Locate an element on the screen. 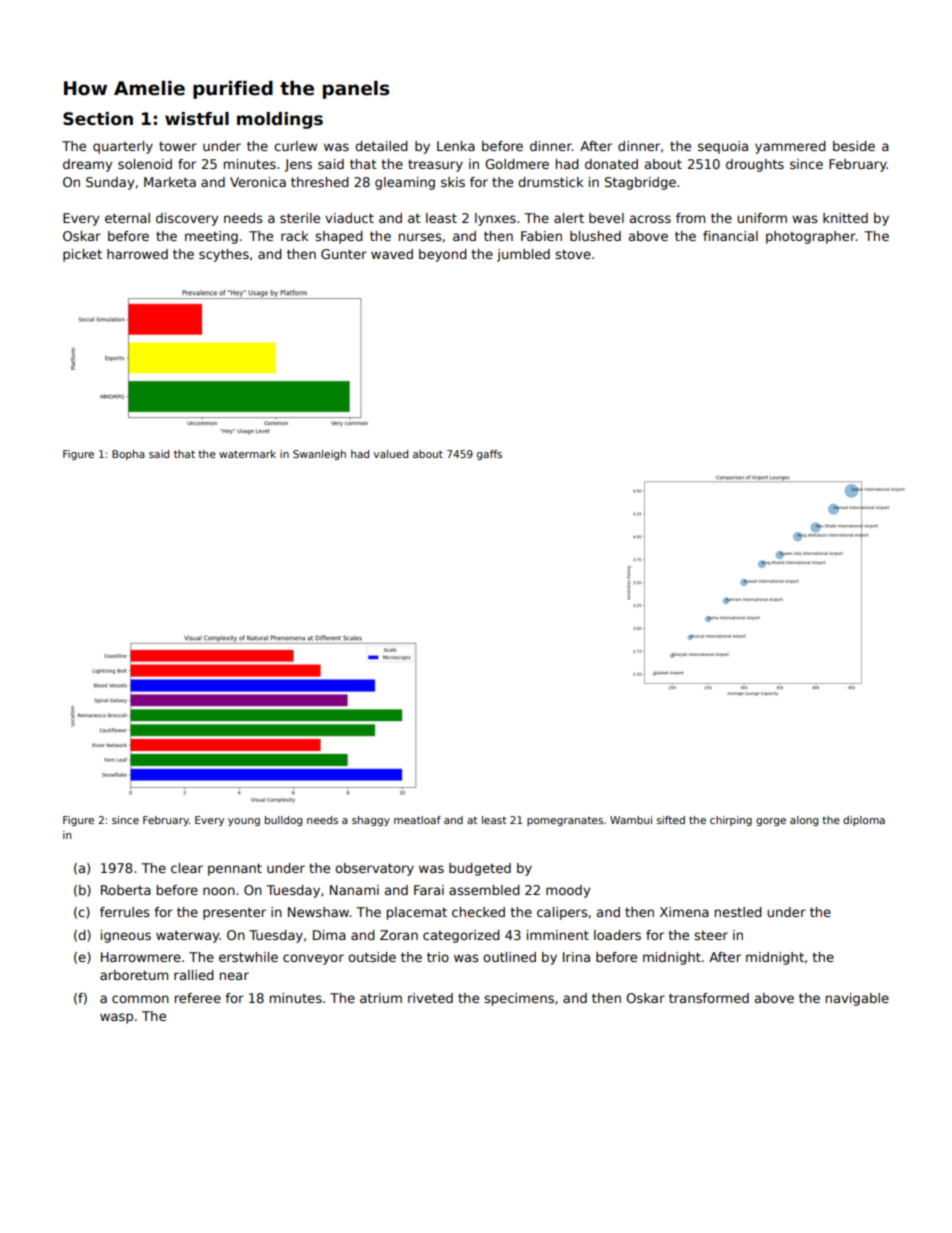 The image size is (952, 1233). Lenka is located at coordinates (456, 146).
